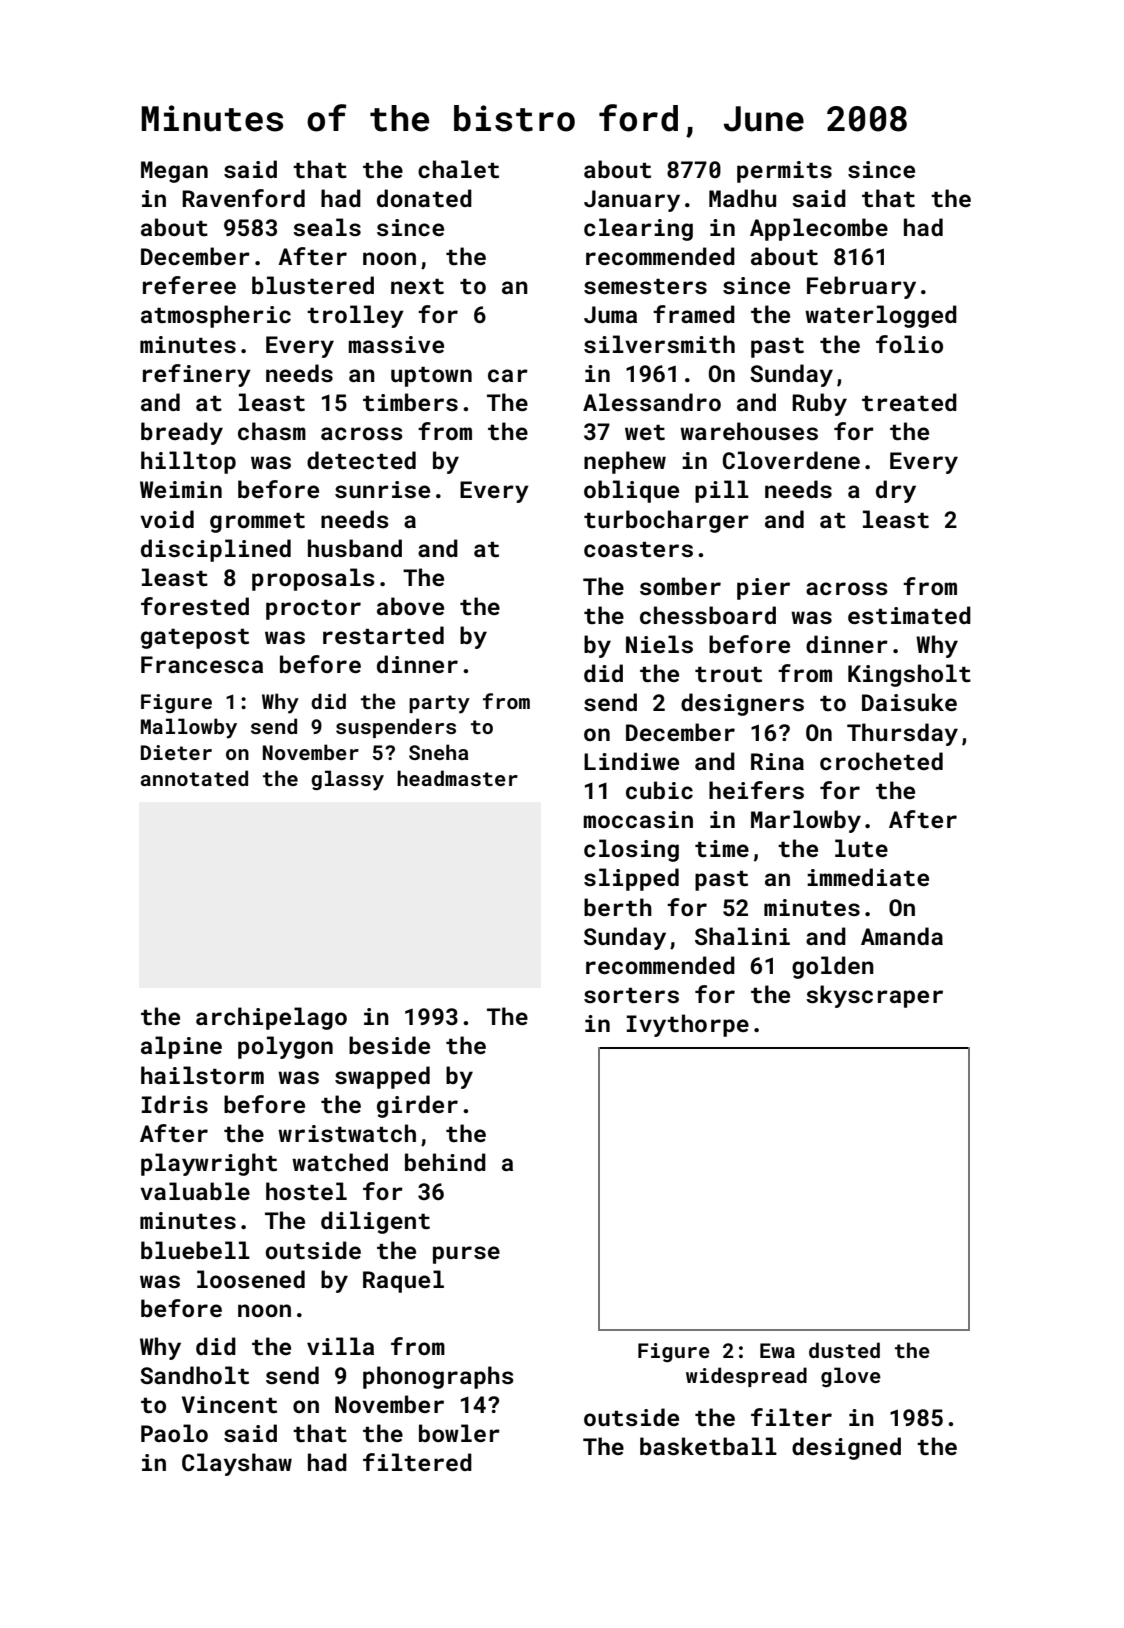  I want to click on villa, so click(340, 1346).
